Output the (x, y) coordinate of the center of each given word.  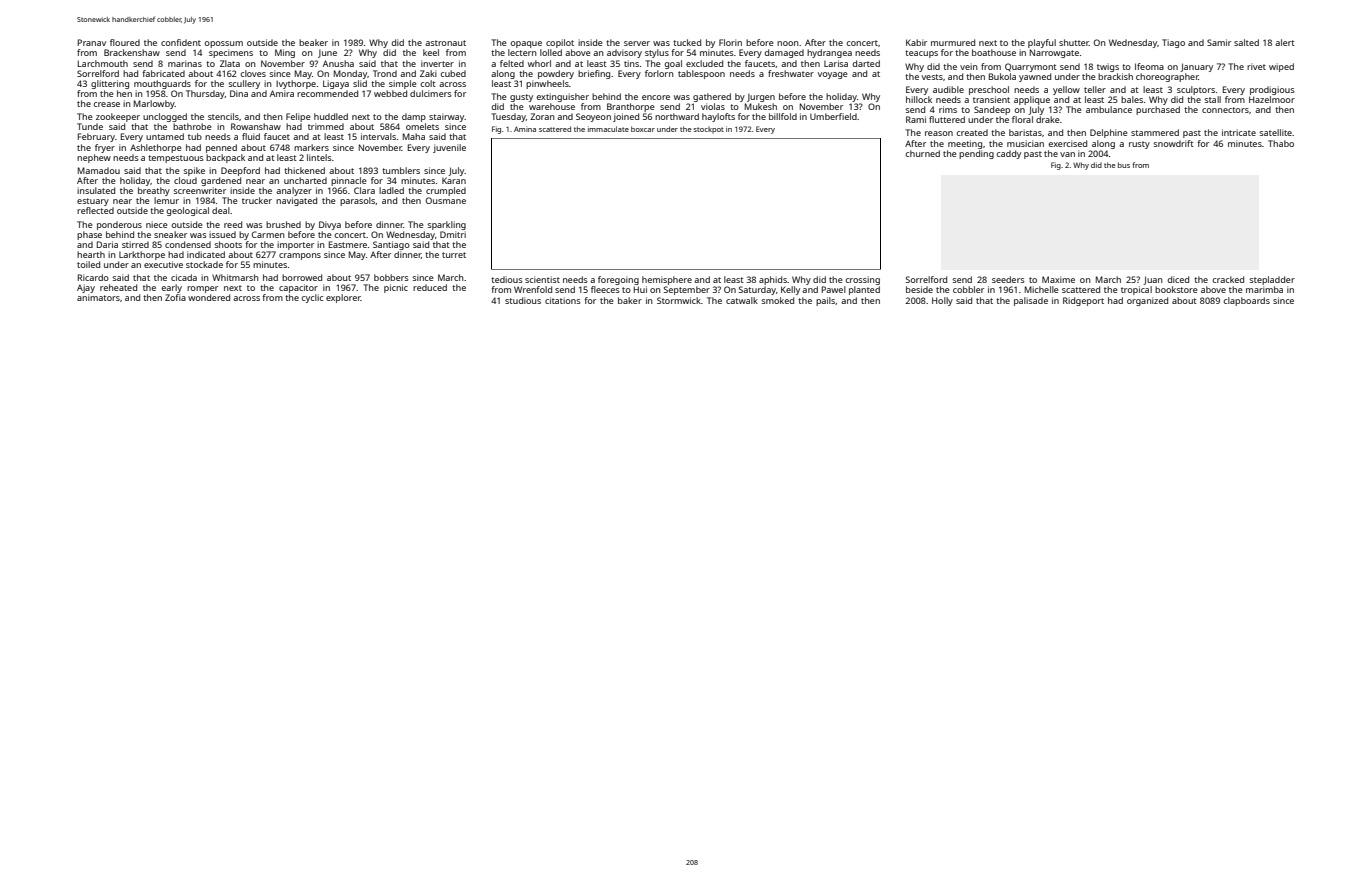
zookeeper (118, 117)
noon (787, 43)
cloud (185, 180)
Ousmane (446, 200)
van (1067, 154)
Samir (1219, 42)
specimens (231, 53)
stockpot (709, 130)
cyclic (312, 298)
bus (1124, 165)
